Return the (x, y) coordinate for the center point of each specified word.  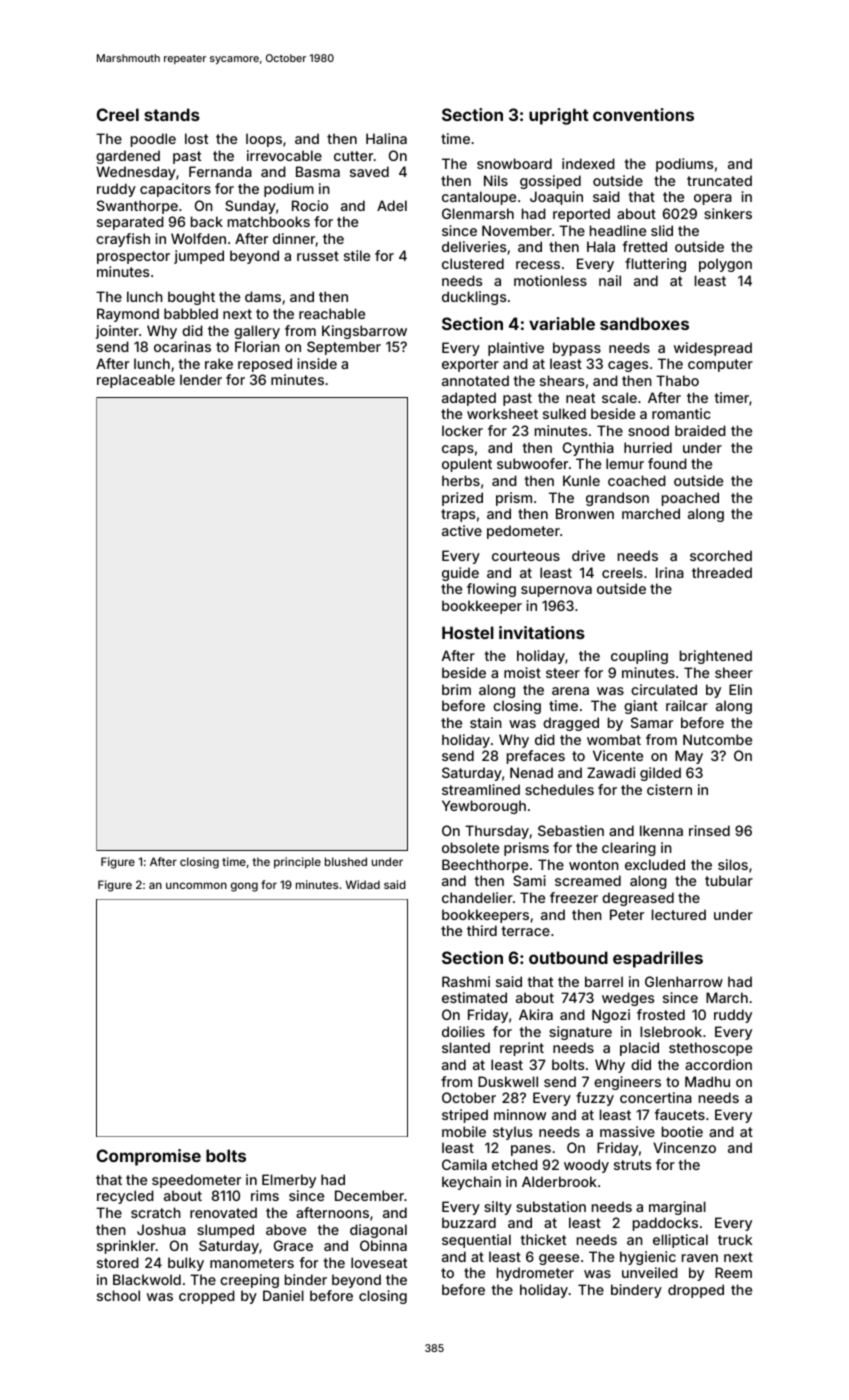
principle (297, 863)
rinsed (709, 830)
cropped (207, 1297)
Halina (386, 138)
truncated (719, 180)
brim (456, 689)
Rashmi (466, 981)
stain (486, 722)
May (689, 757)
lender (201, 379)
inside (317, 363)
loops (264, 140)
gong (244, 887)
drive (588, 555)
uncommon (196, 885)
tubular (729, 880)
